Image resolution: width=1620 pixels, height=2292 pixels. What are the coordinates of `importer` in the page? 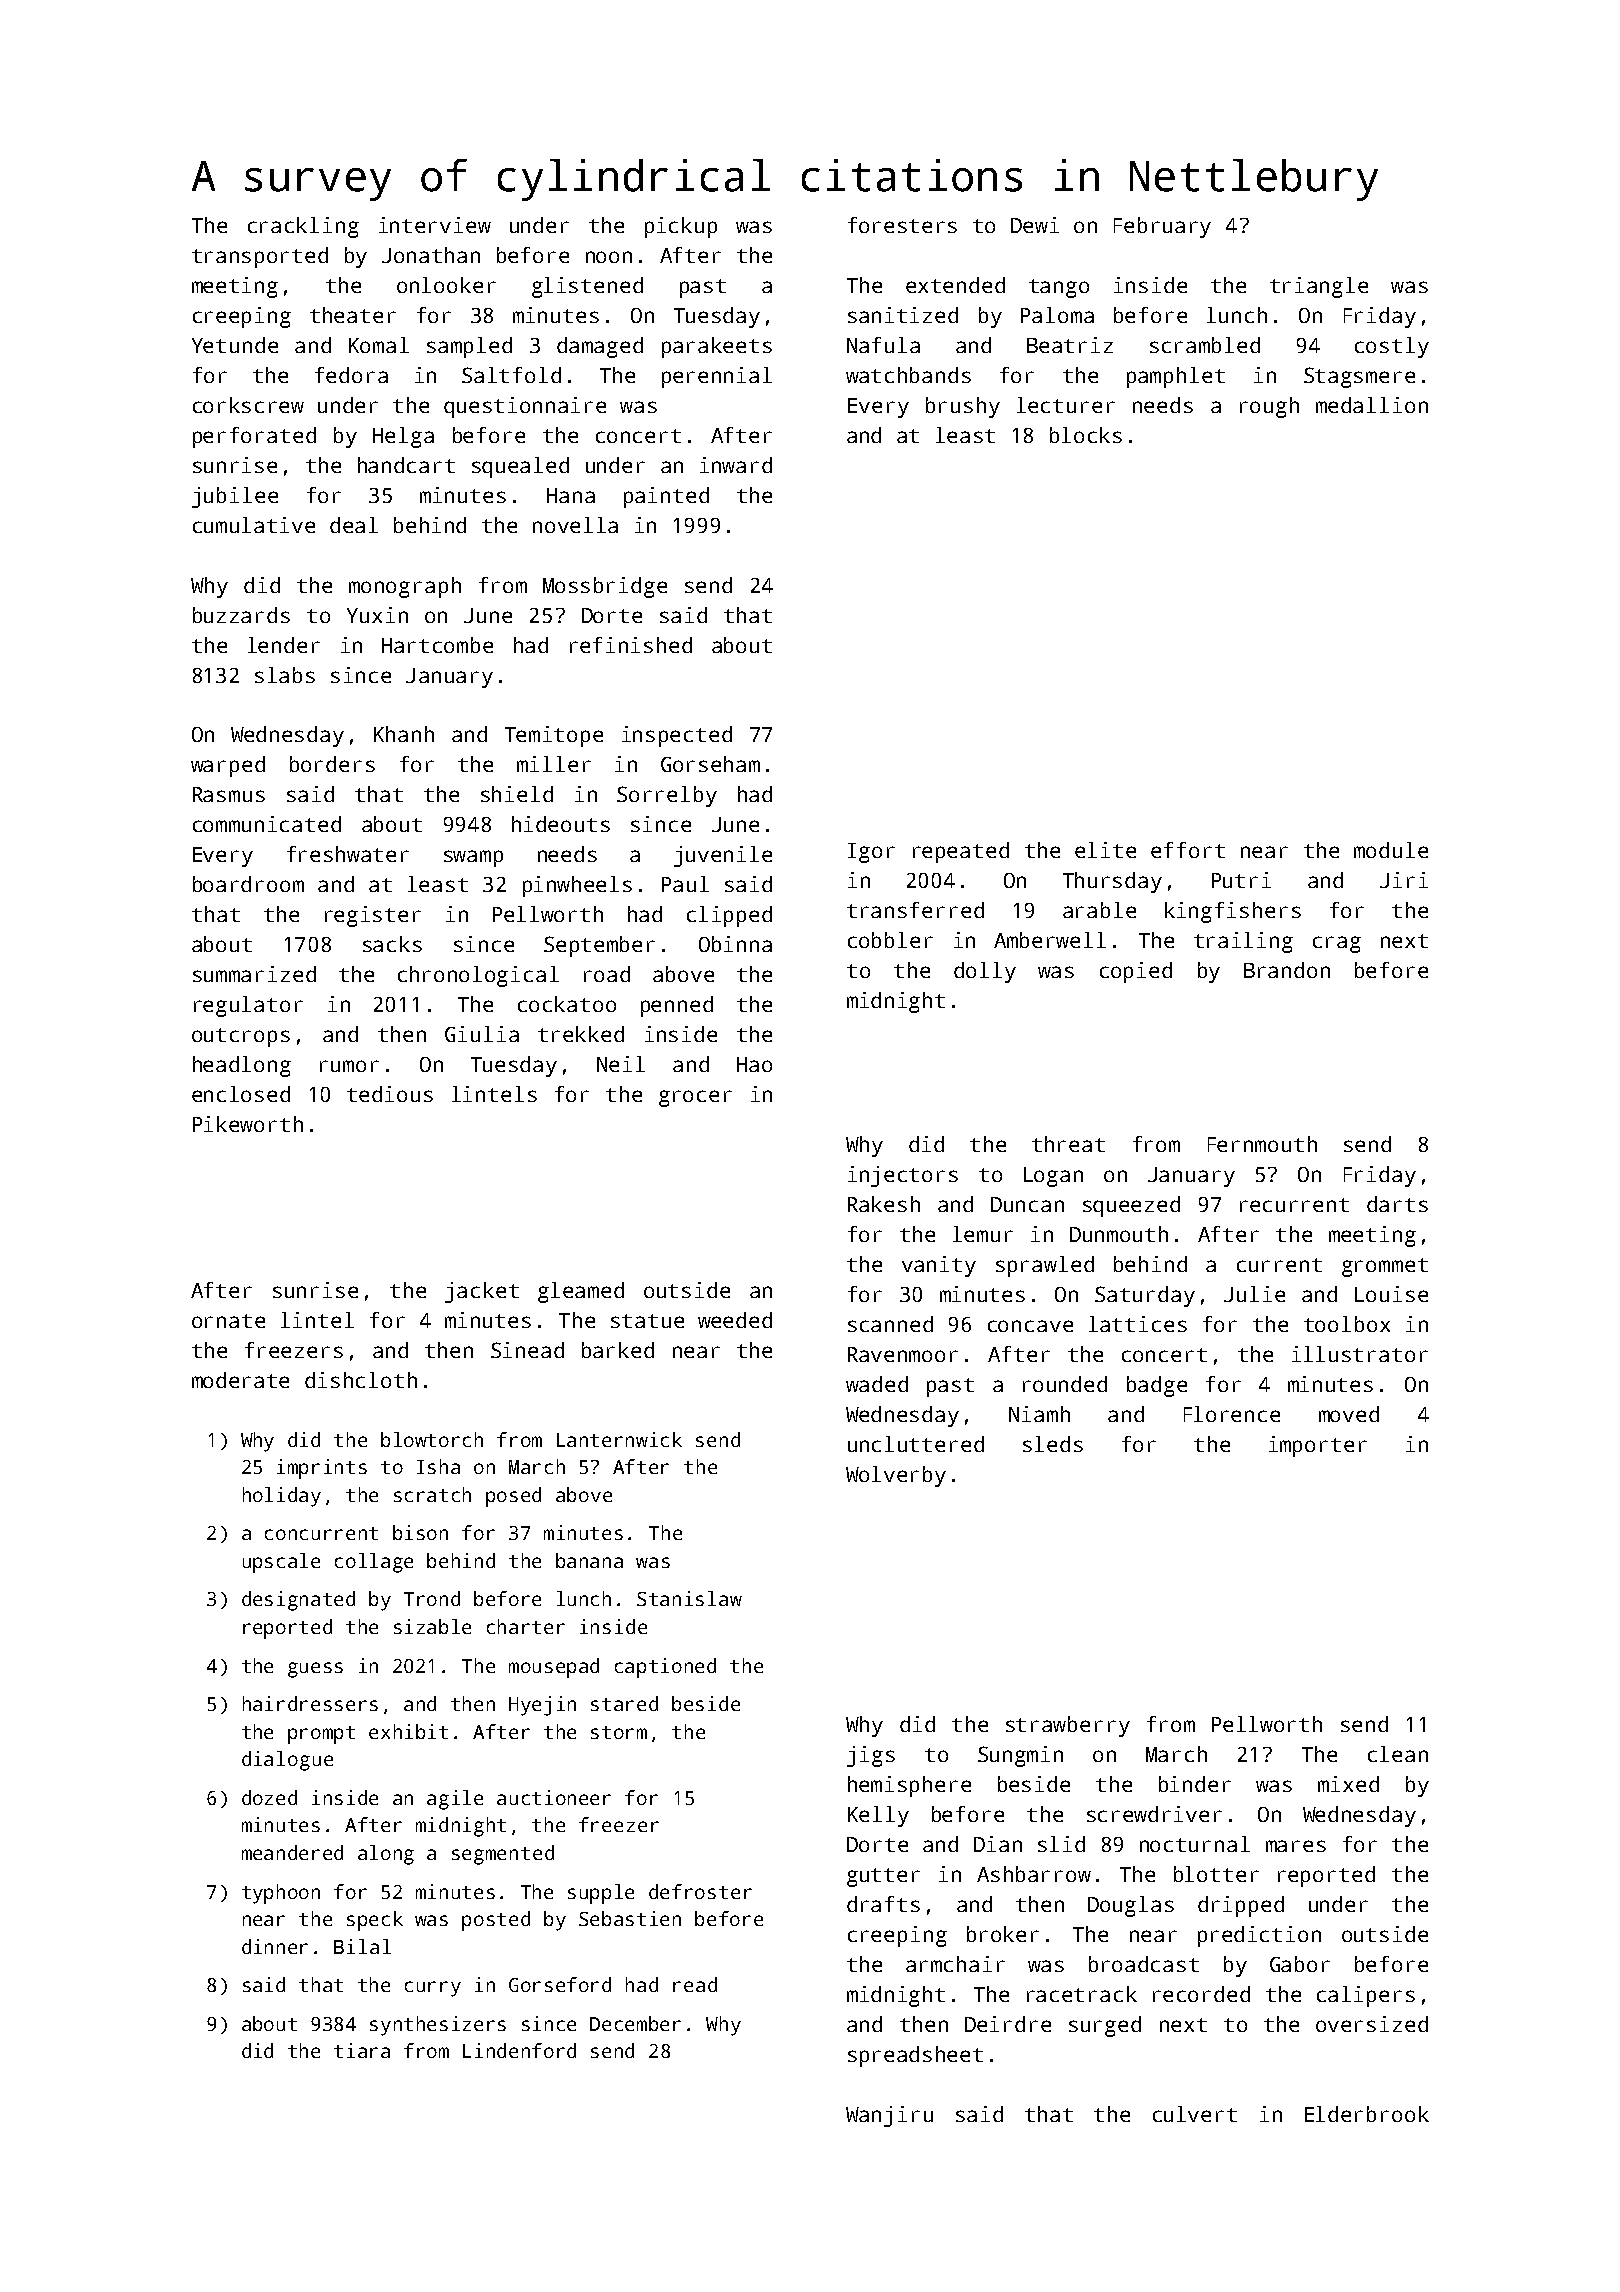 It's located at (1318, 1446).
